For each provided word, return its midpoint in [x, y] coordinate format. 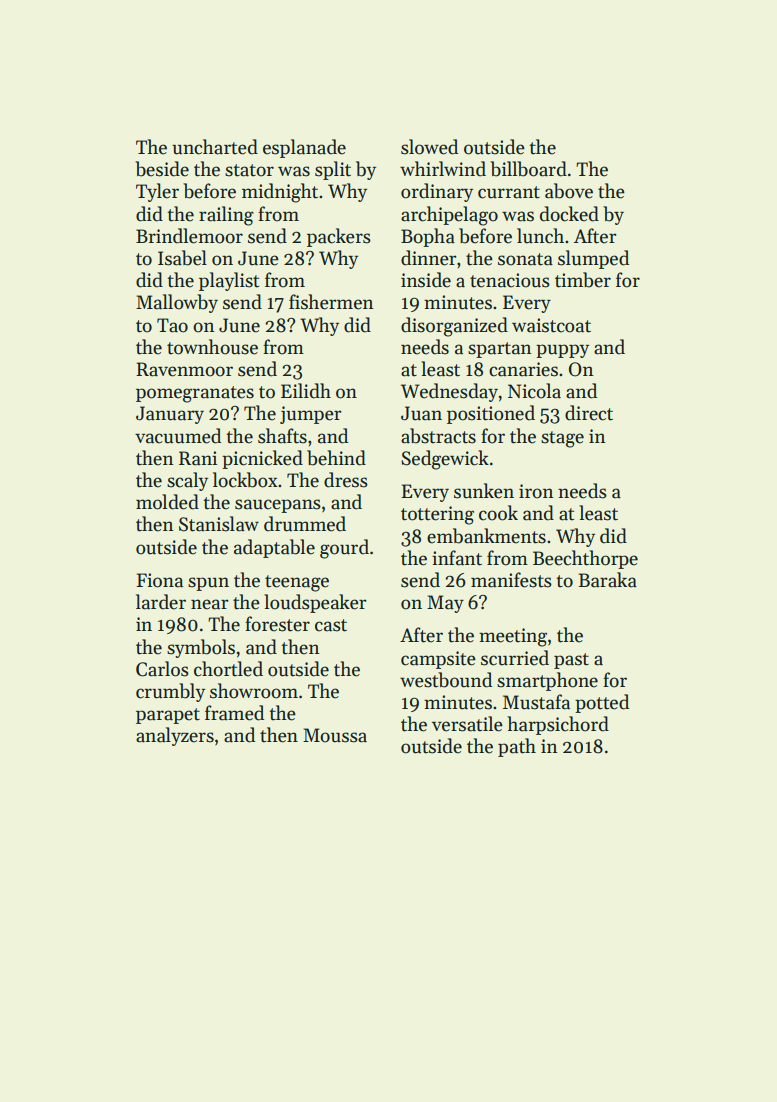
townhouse [212, 347]
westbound [446, 680]
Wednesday [449, 392]
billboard [528, 169]
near [210, 604]
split [333, 170]
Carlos [162, 669]
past [571, 661]
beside [162, 169]
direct [589, 413]
